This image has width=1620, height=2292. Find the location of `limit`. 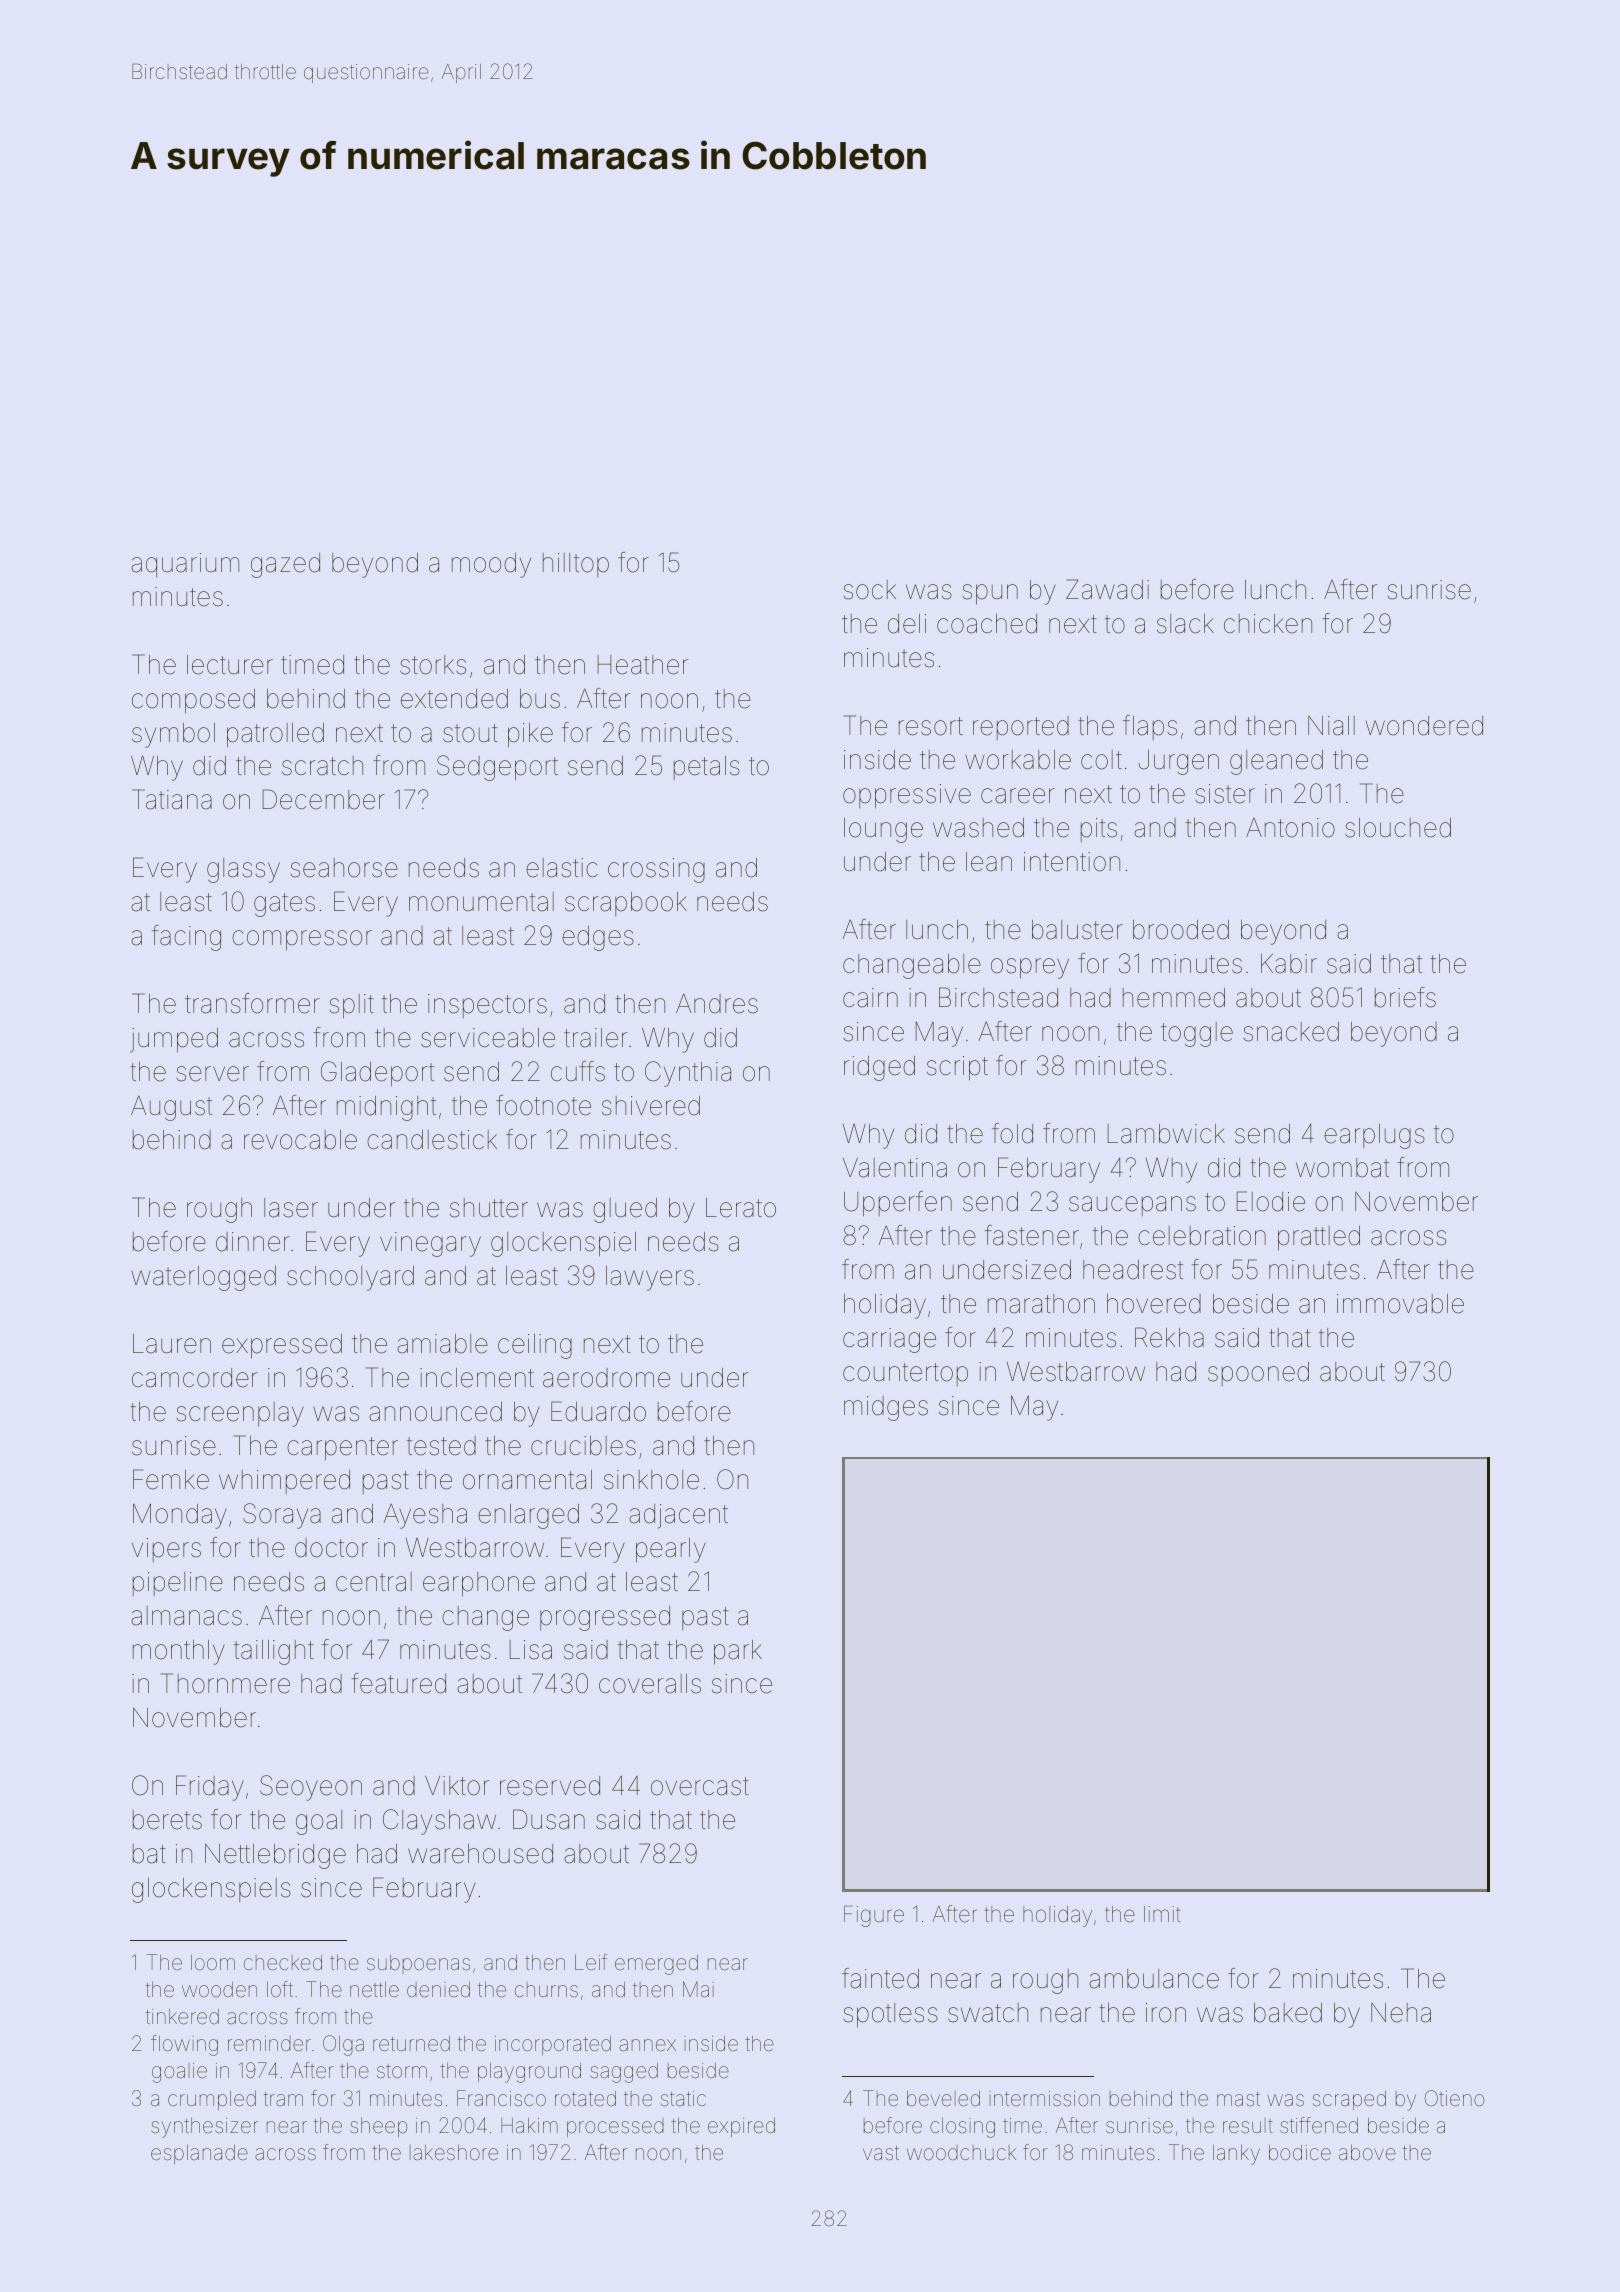

limit is located at coordinates (1162, 1914).
